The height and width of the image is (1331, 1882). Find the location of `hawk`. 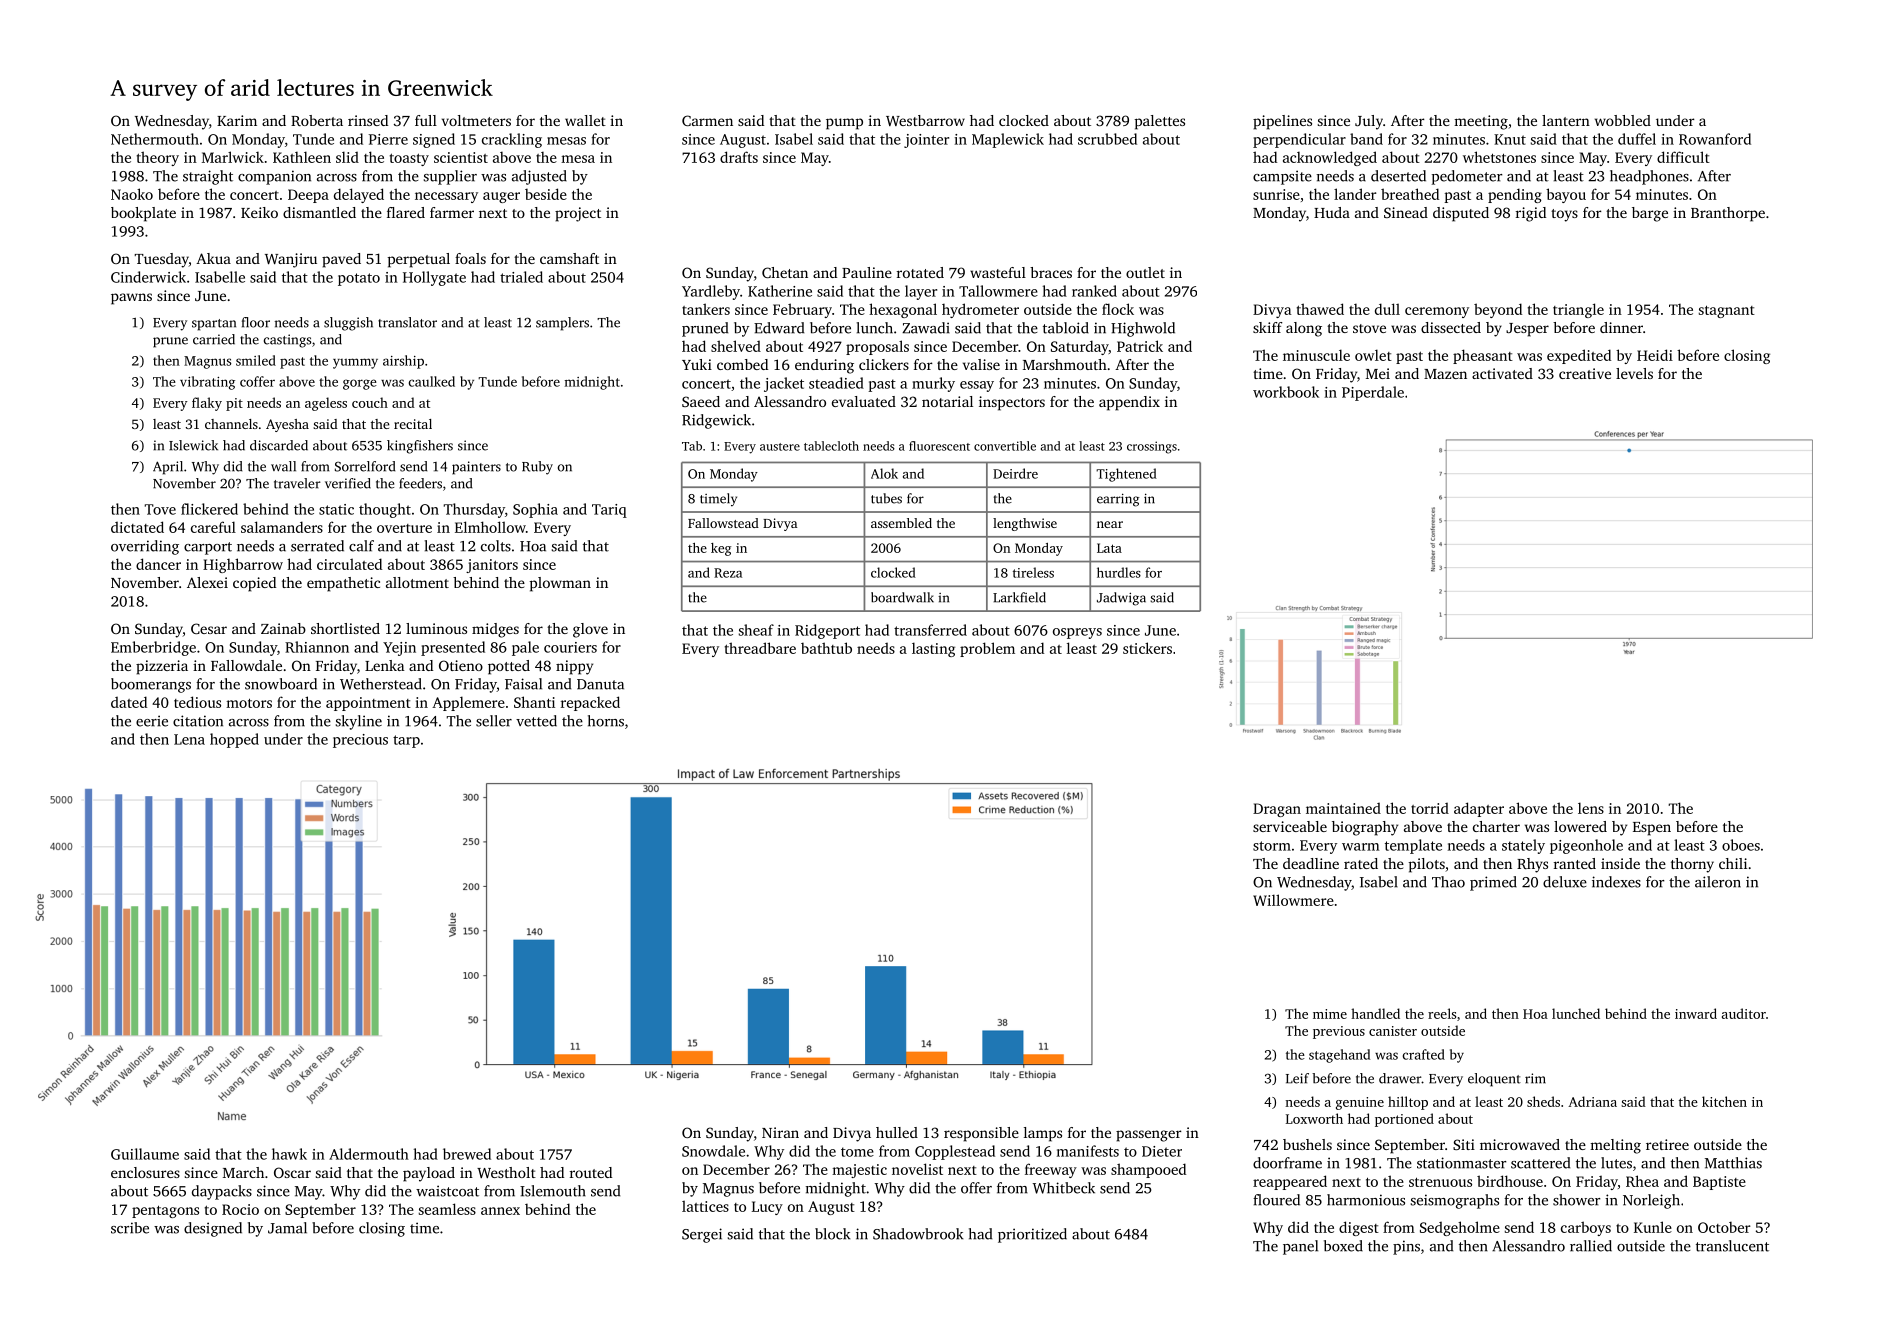

hawk is located at coordinates (289, 1154).
